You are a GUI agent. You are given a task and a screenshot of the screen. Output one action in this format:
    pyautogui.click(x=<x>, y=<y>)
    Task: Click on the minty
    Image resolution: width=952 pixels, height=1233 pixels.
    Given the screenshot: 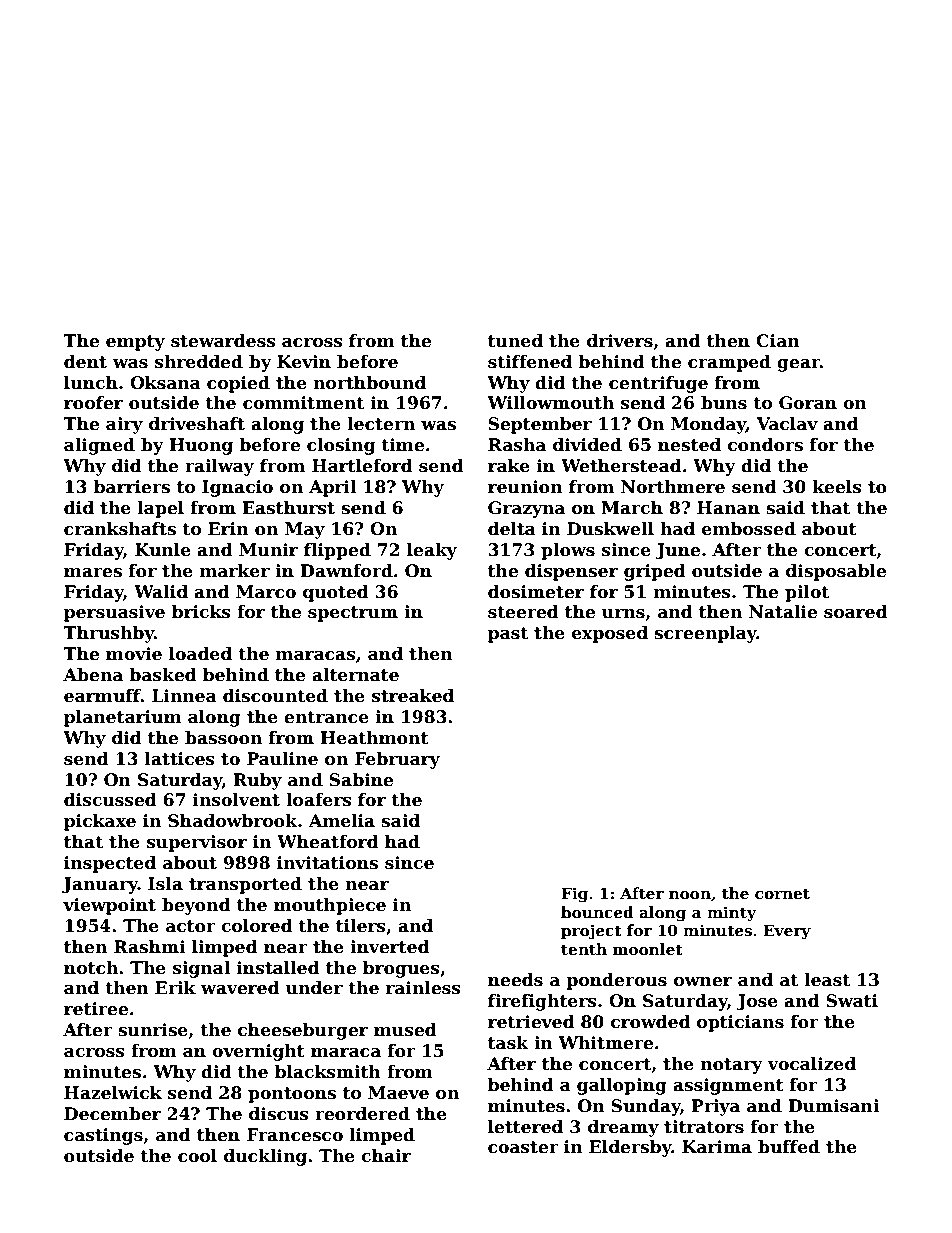 What is the action you would take?
    pyautogui.click(x=732, y=914)
